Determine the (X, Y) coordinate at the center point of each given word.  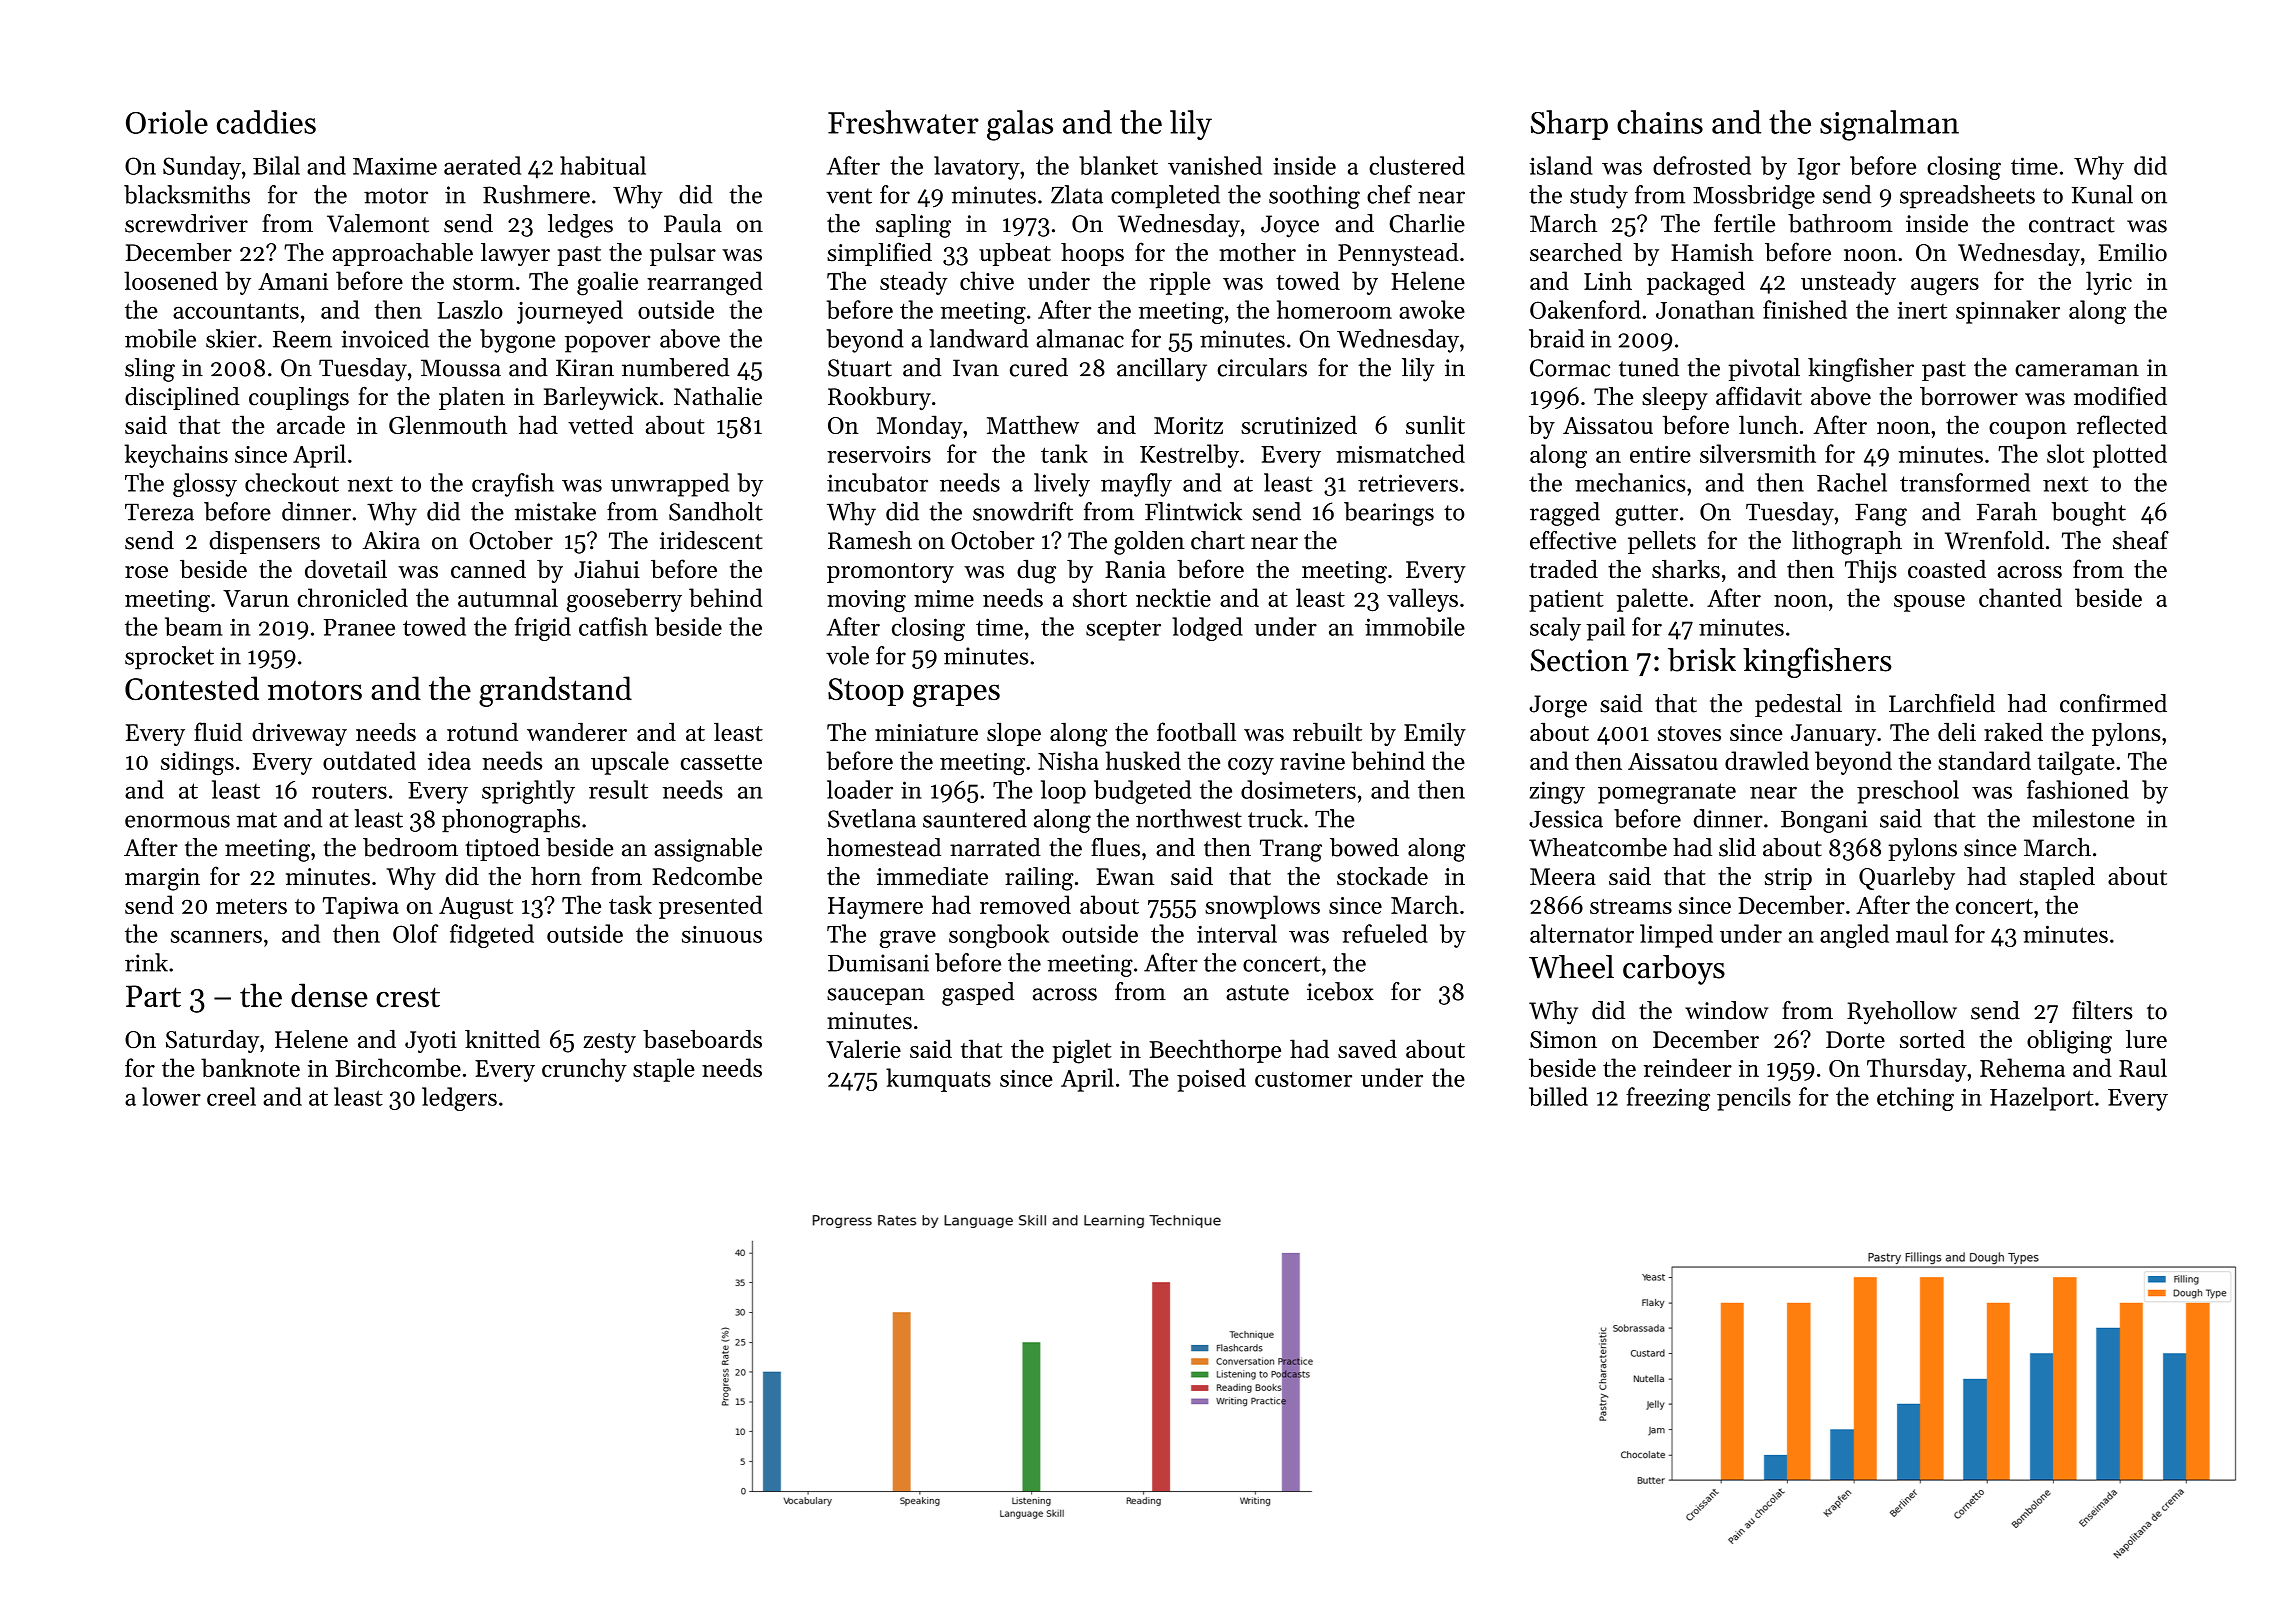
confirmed (2113, 703)
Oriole (167, 122)
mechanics (1630, 482)
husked (1143, 760)
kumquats (938, 1080)
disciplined (182, 398)
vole (847, 655)
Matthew (1033, 424)
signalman (1889, 125)
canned (488, 569)
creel (231, 1096)
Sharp (1569, 125)
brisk (1702, 660)
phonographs (511, 821)
